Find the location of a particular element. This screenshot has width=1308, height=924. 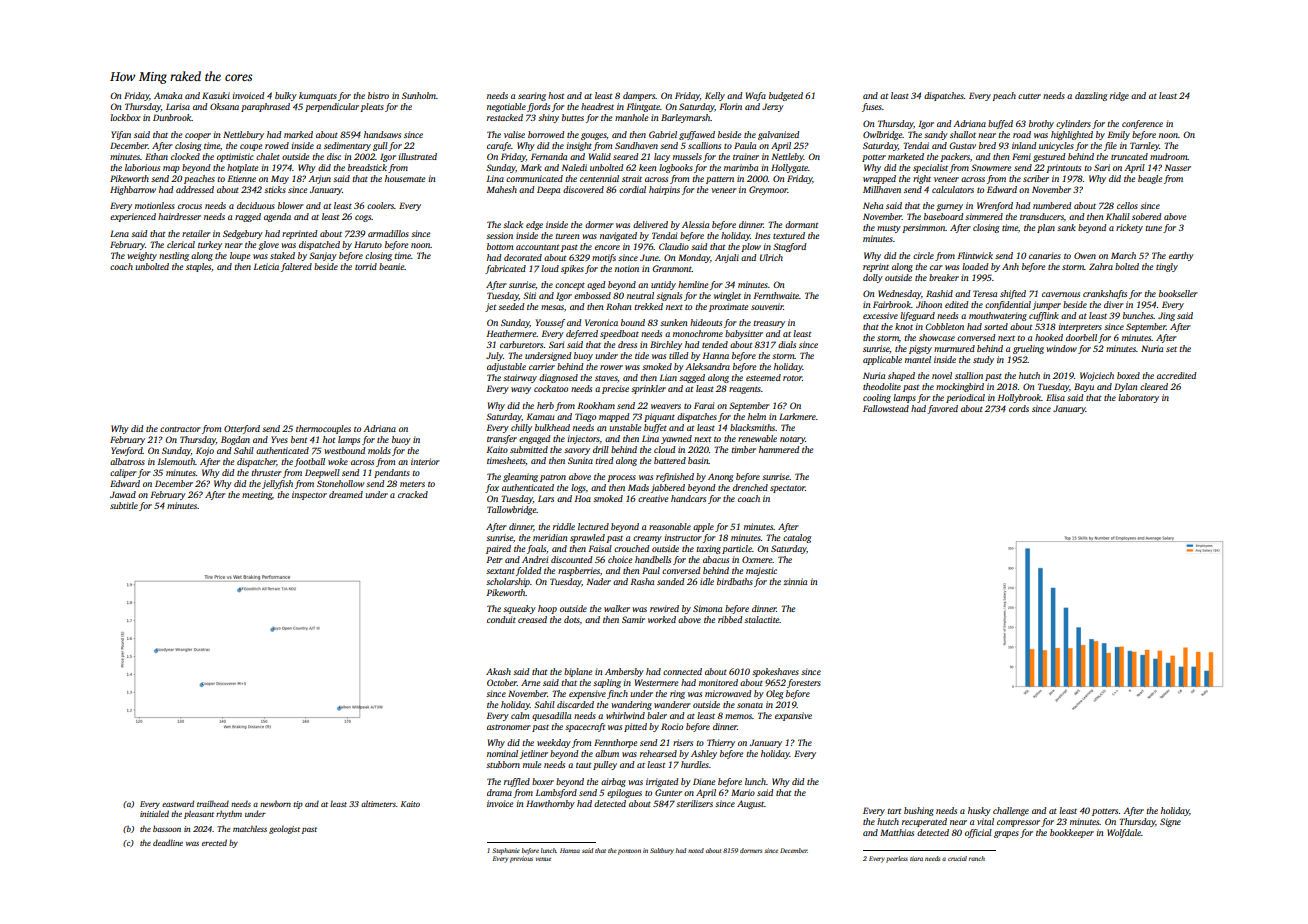

Akash is located at coordinates (498, 671).
